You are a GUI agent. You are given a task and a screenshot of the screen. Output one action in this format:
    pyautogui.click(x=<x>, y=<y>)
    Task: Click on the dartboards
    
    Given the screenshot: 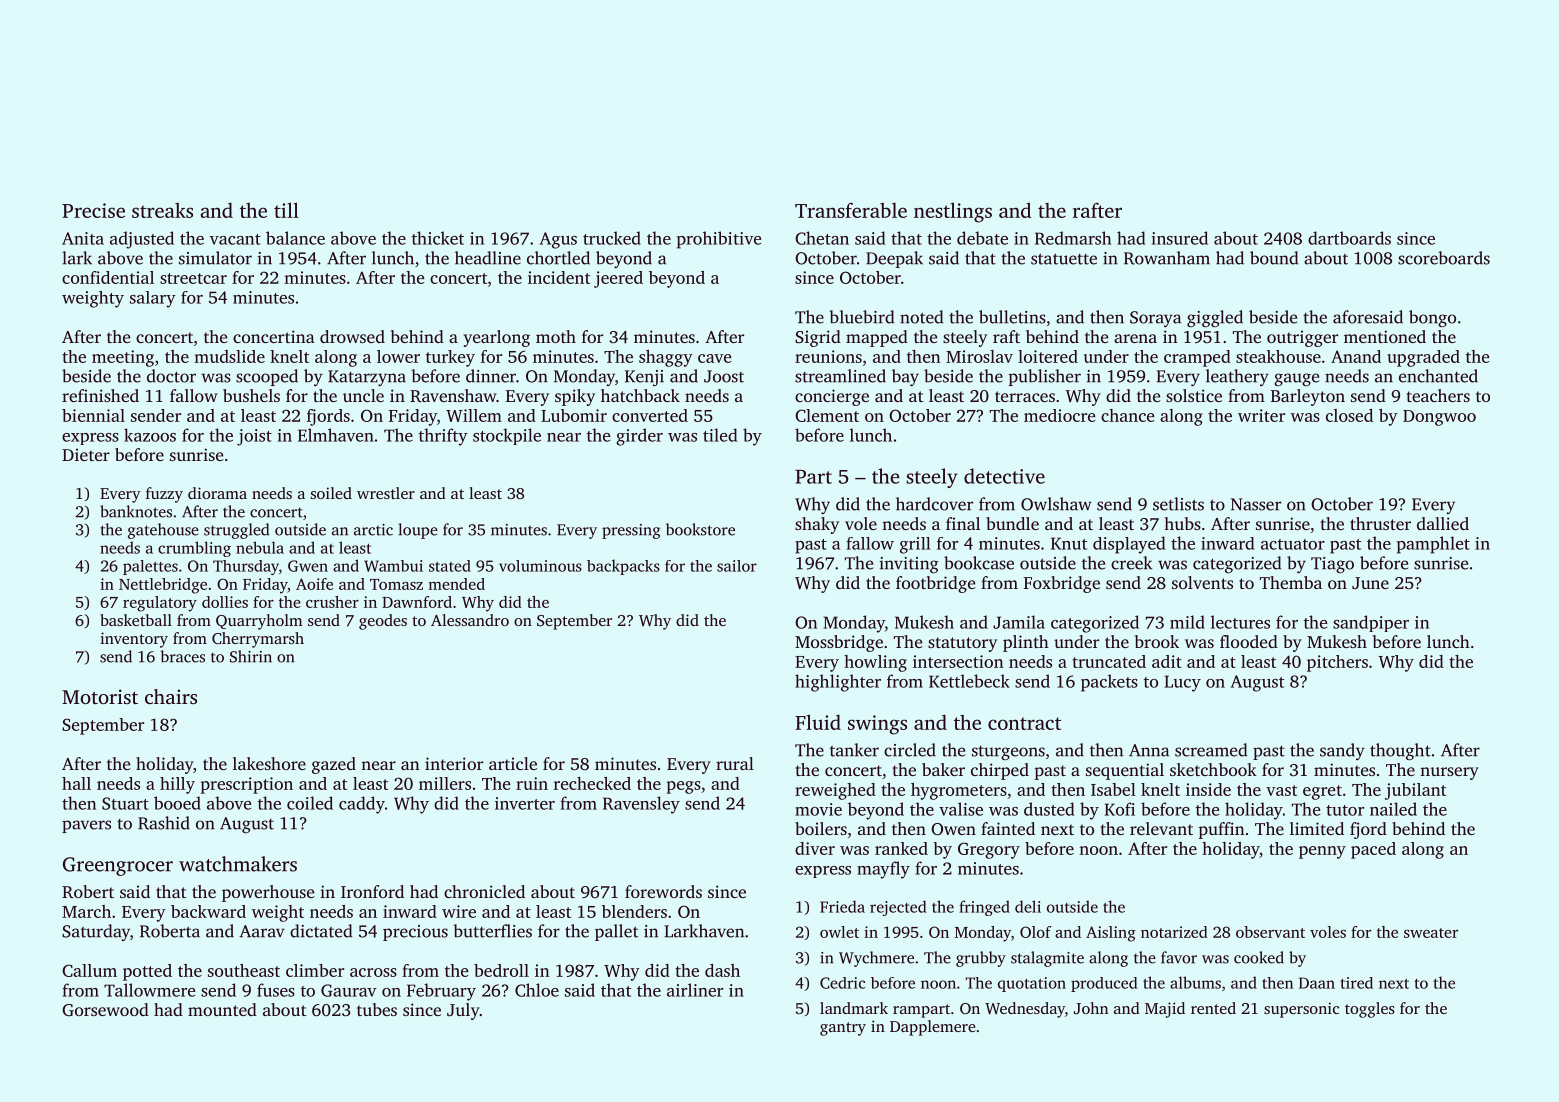 What is the action you would take?
    pyautogui.click(x=1349, y=238)
